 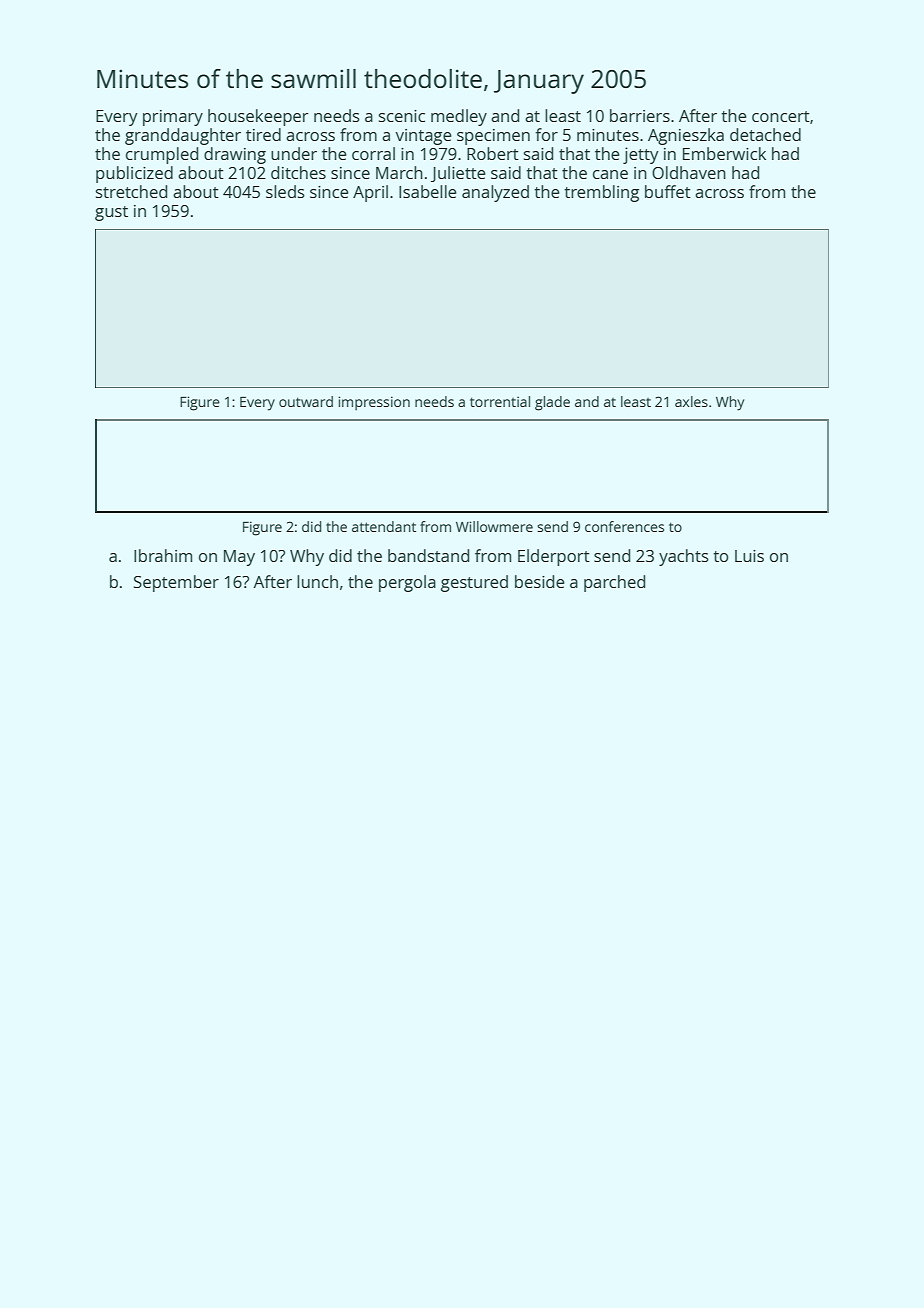 What do you see at coordinates (285, 191) in the page?
I see `sleds` at bounding box center [285, 191].
